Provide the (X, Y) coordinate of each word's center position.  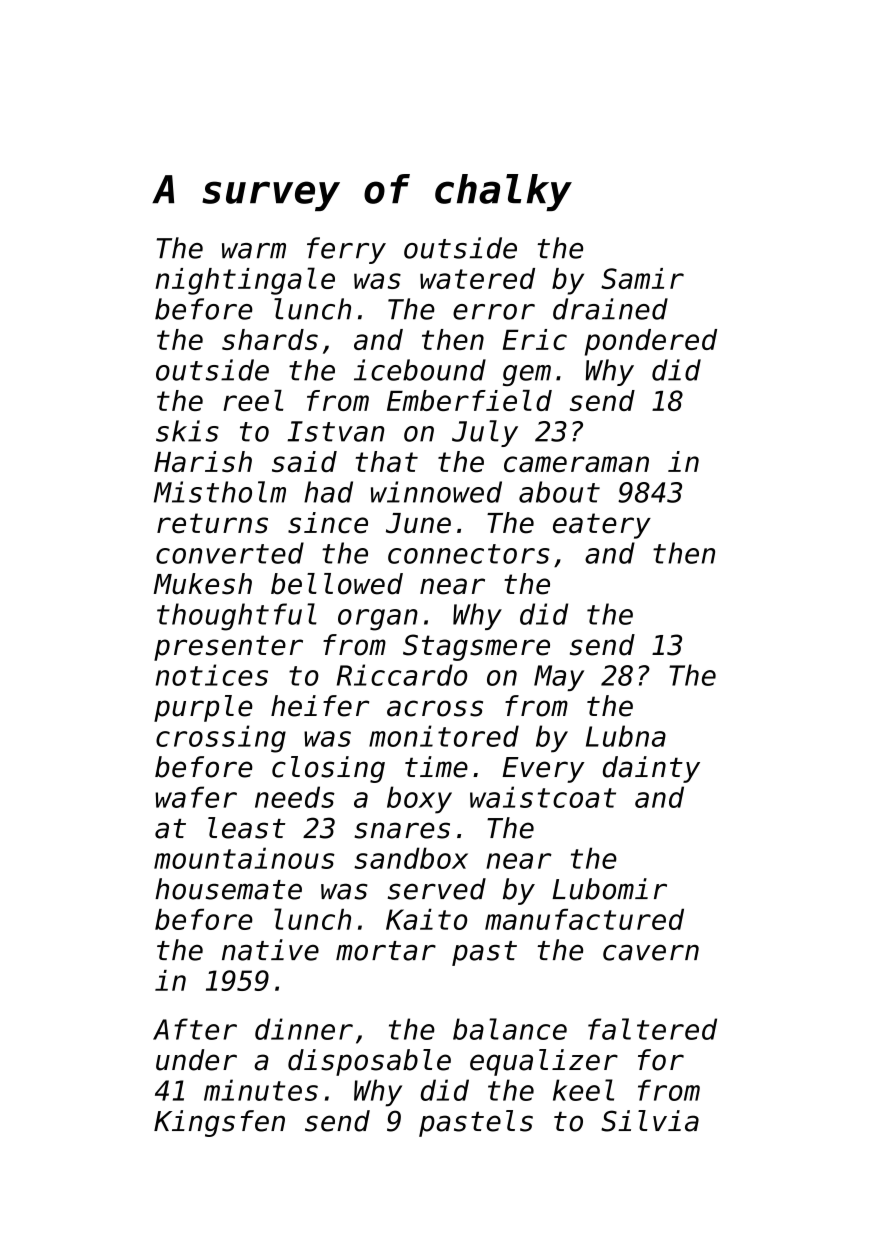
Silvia (650, 1121)
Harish (203, 461)
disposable (369, 1062)
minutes (261, 1090)
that (387, 461)
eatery (602, 526)
